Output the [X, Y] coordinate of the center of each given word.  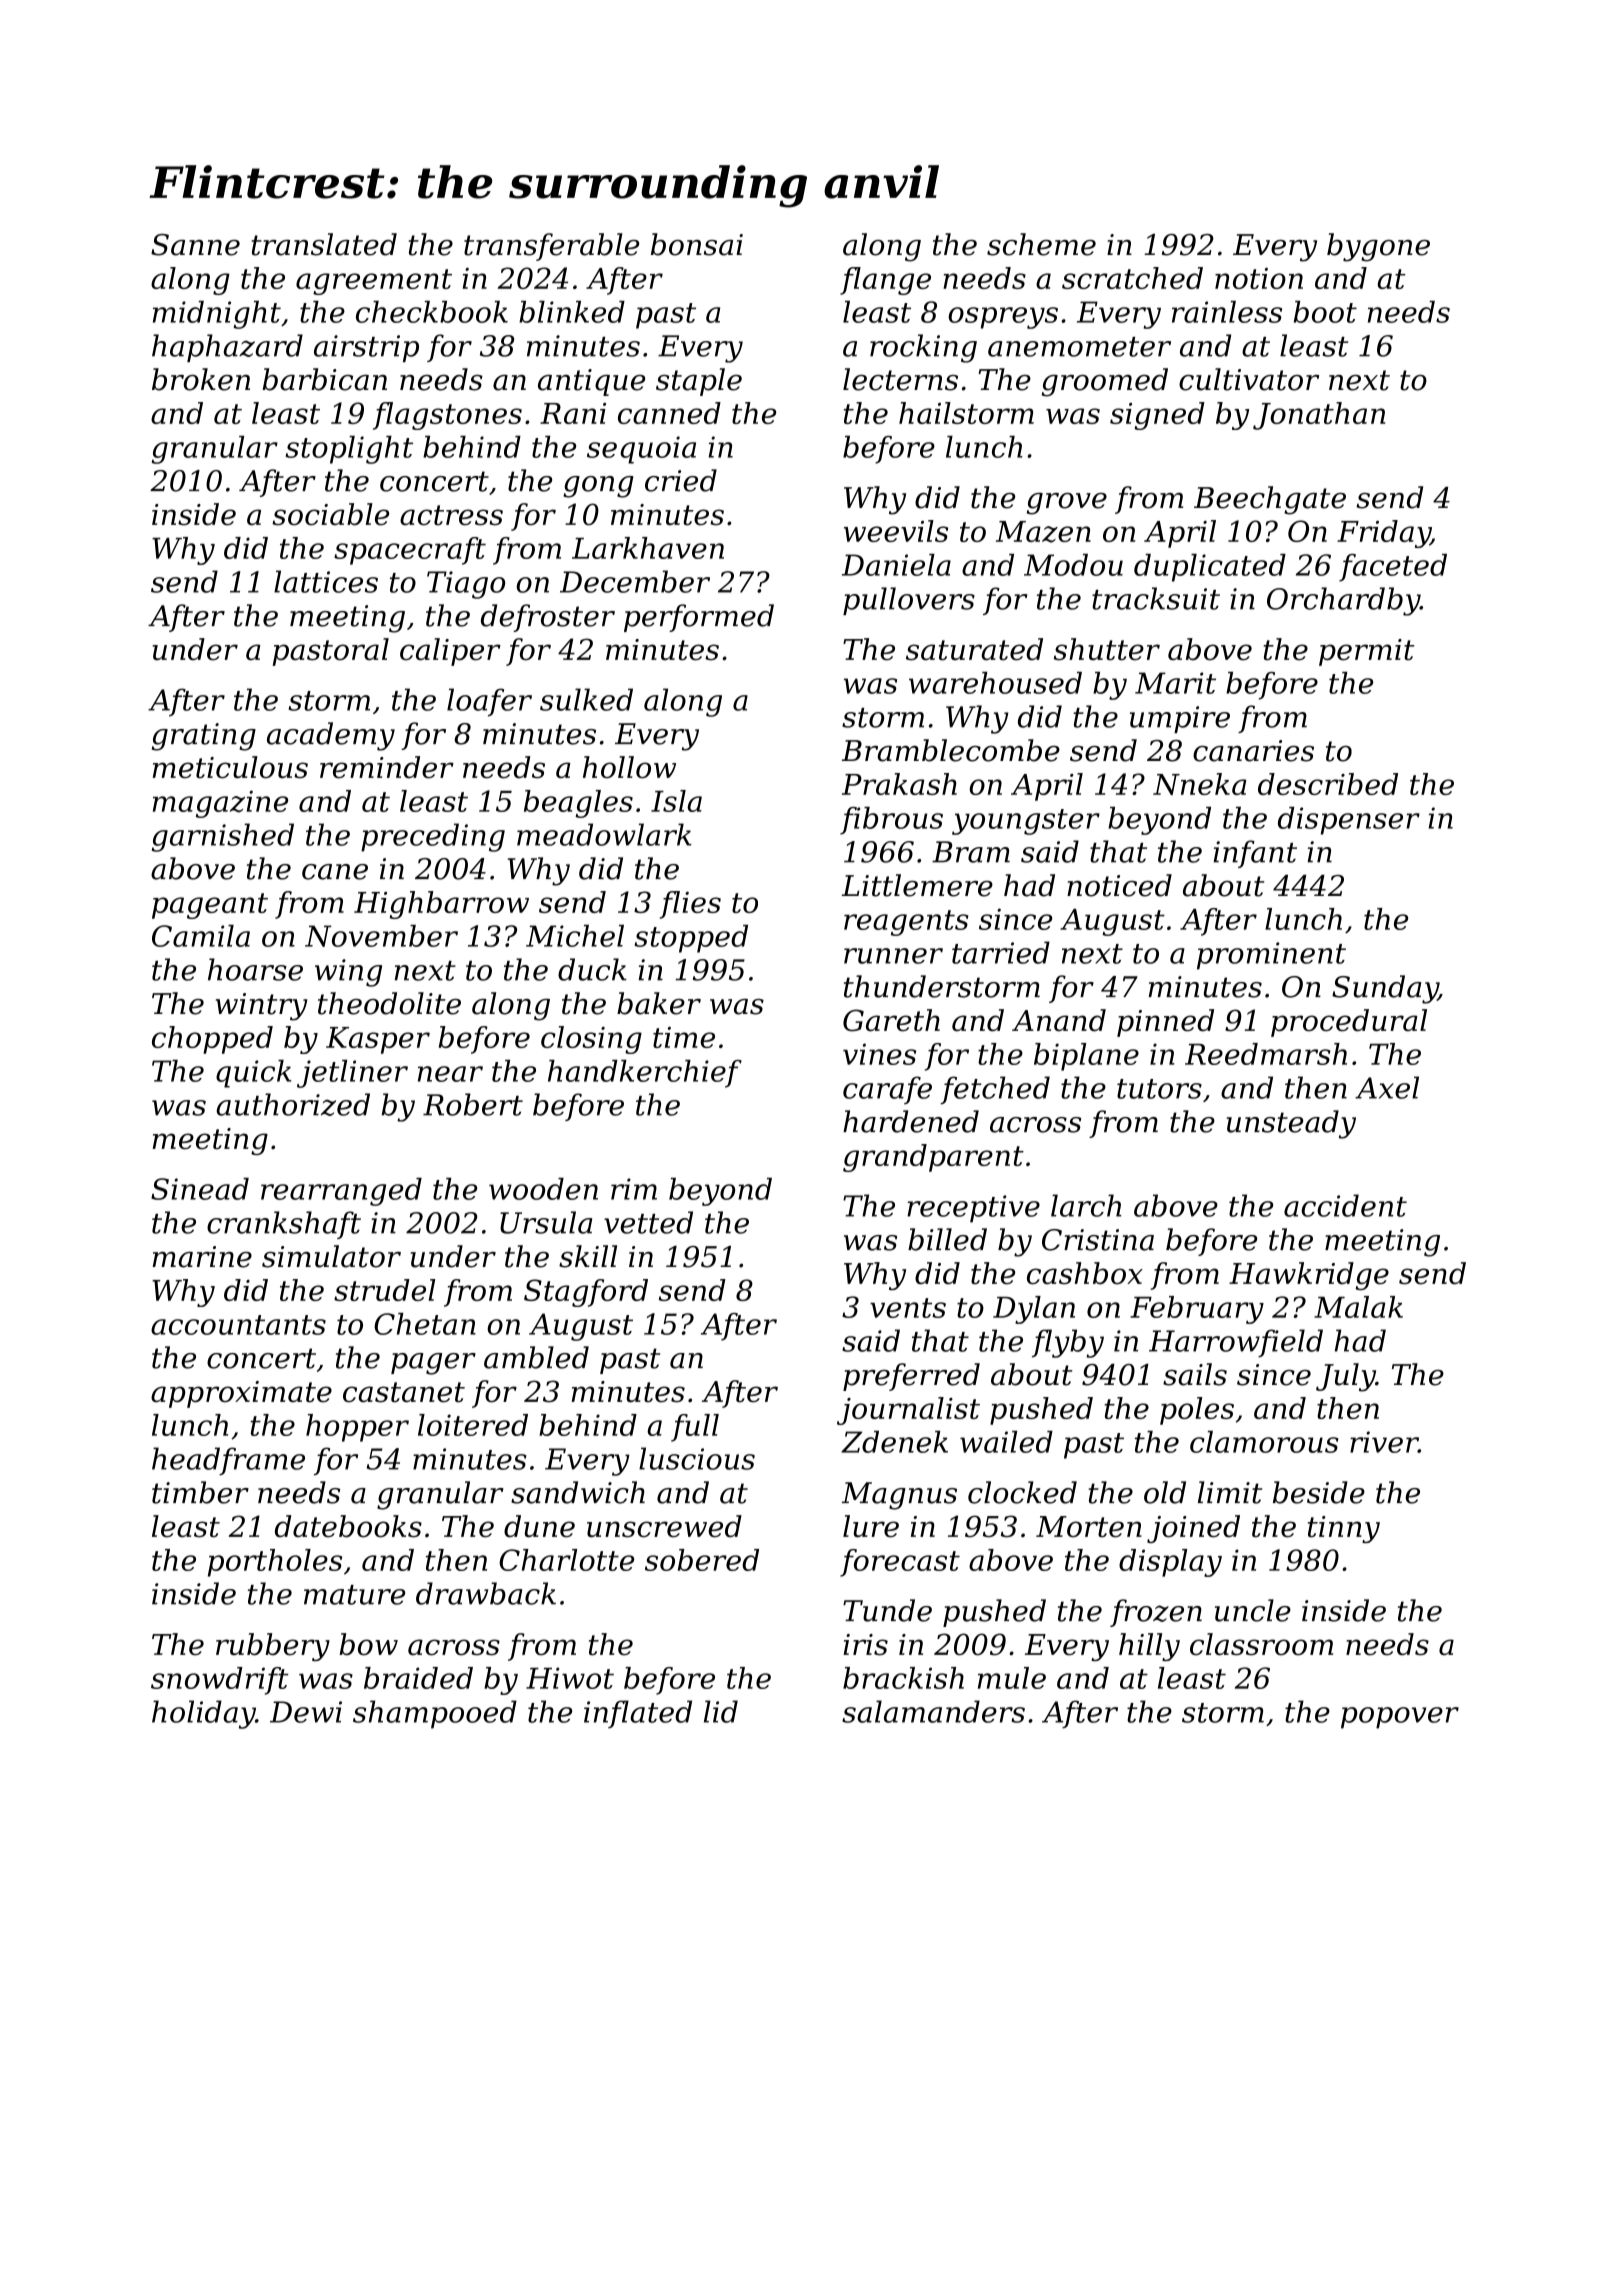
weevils [896, 531]
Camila [201, 936]
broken [201, 379]
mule [1012, 1678]
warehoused [995, 683]
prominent [1271, 956]
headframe [228, 1461]
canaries [1253, 751]
